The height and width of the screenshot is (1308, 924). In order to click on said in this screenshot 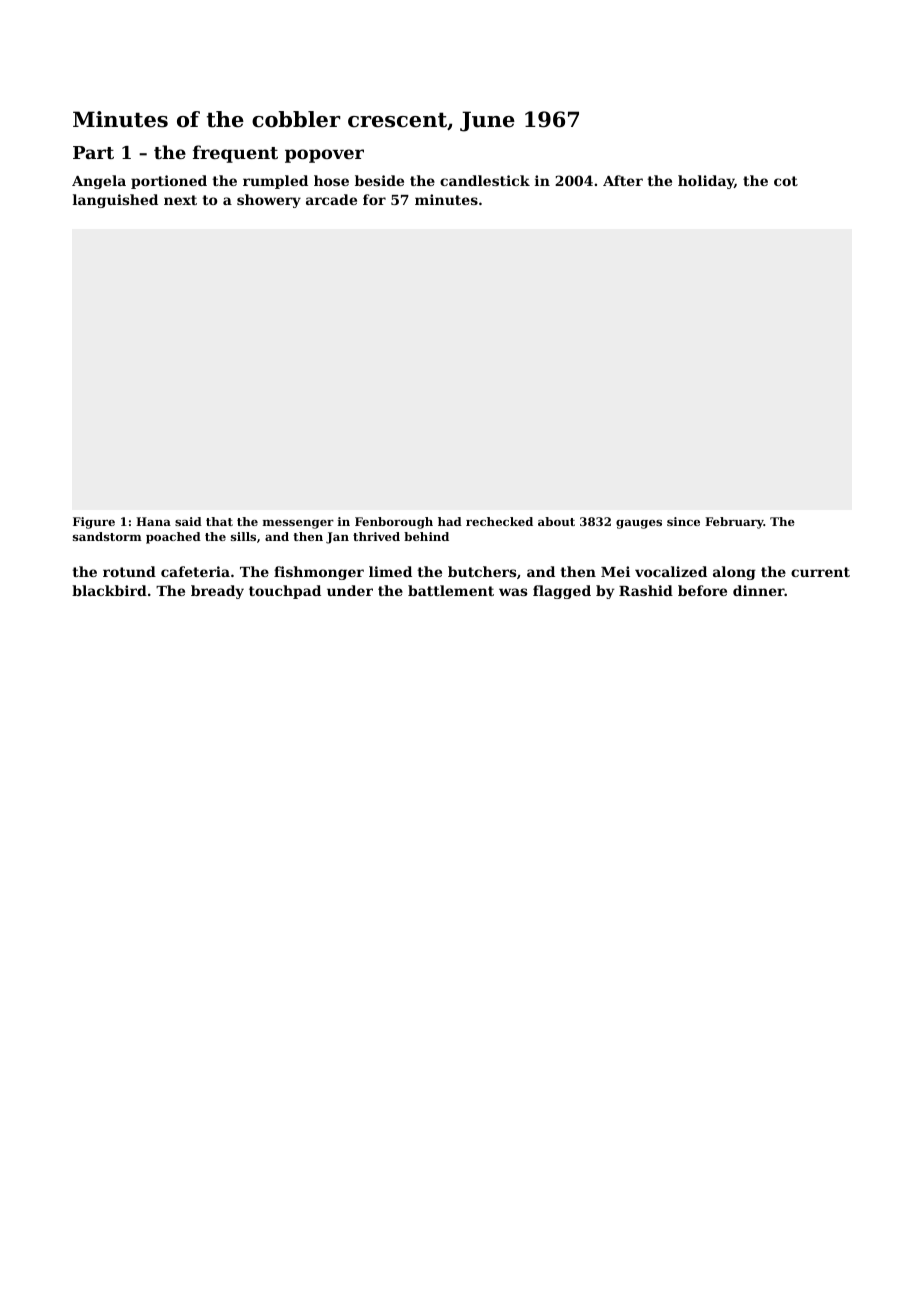, I will do `click(188, 521)`.
